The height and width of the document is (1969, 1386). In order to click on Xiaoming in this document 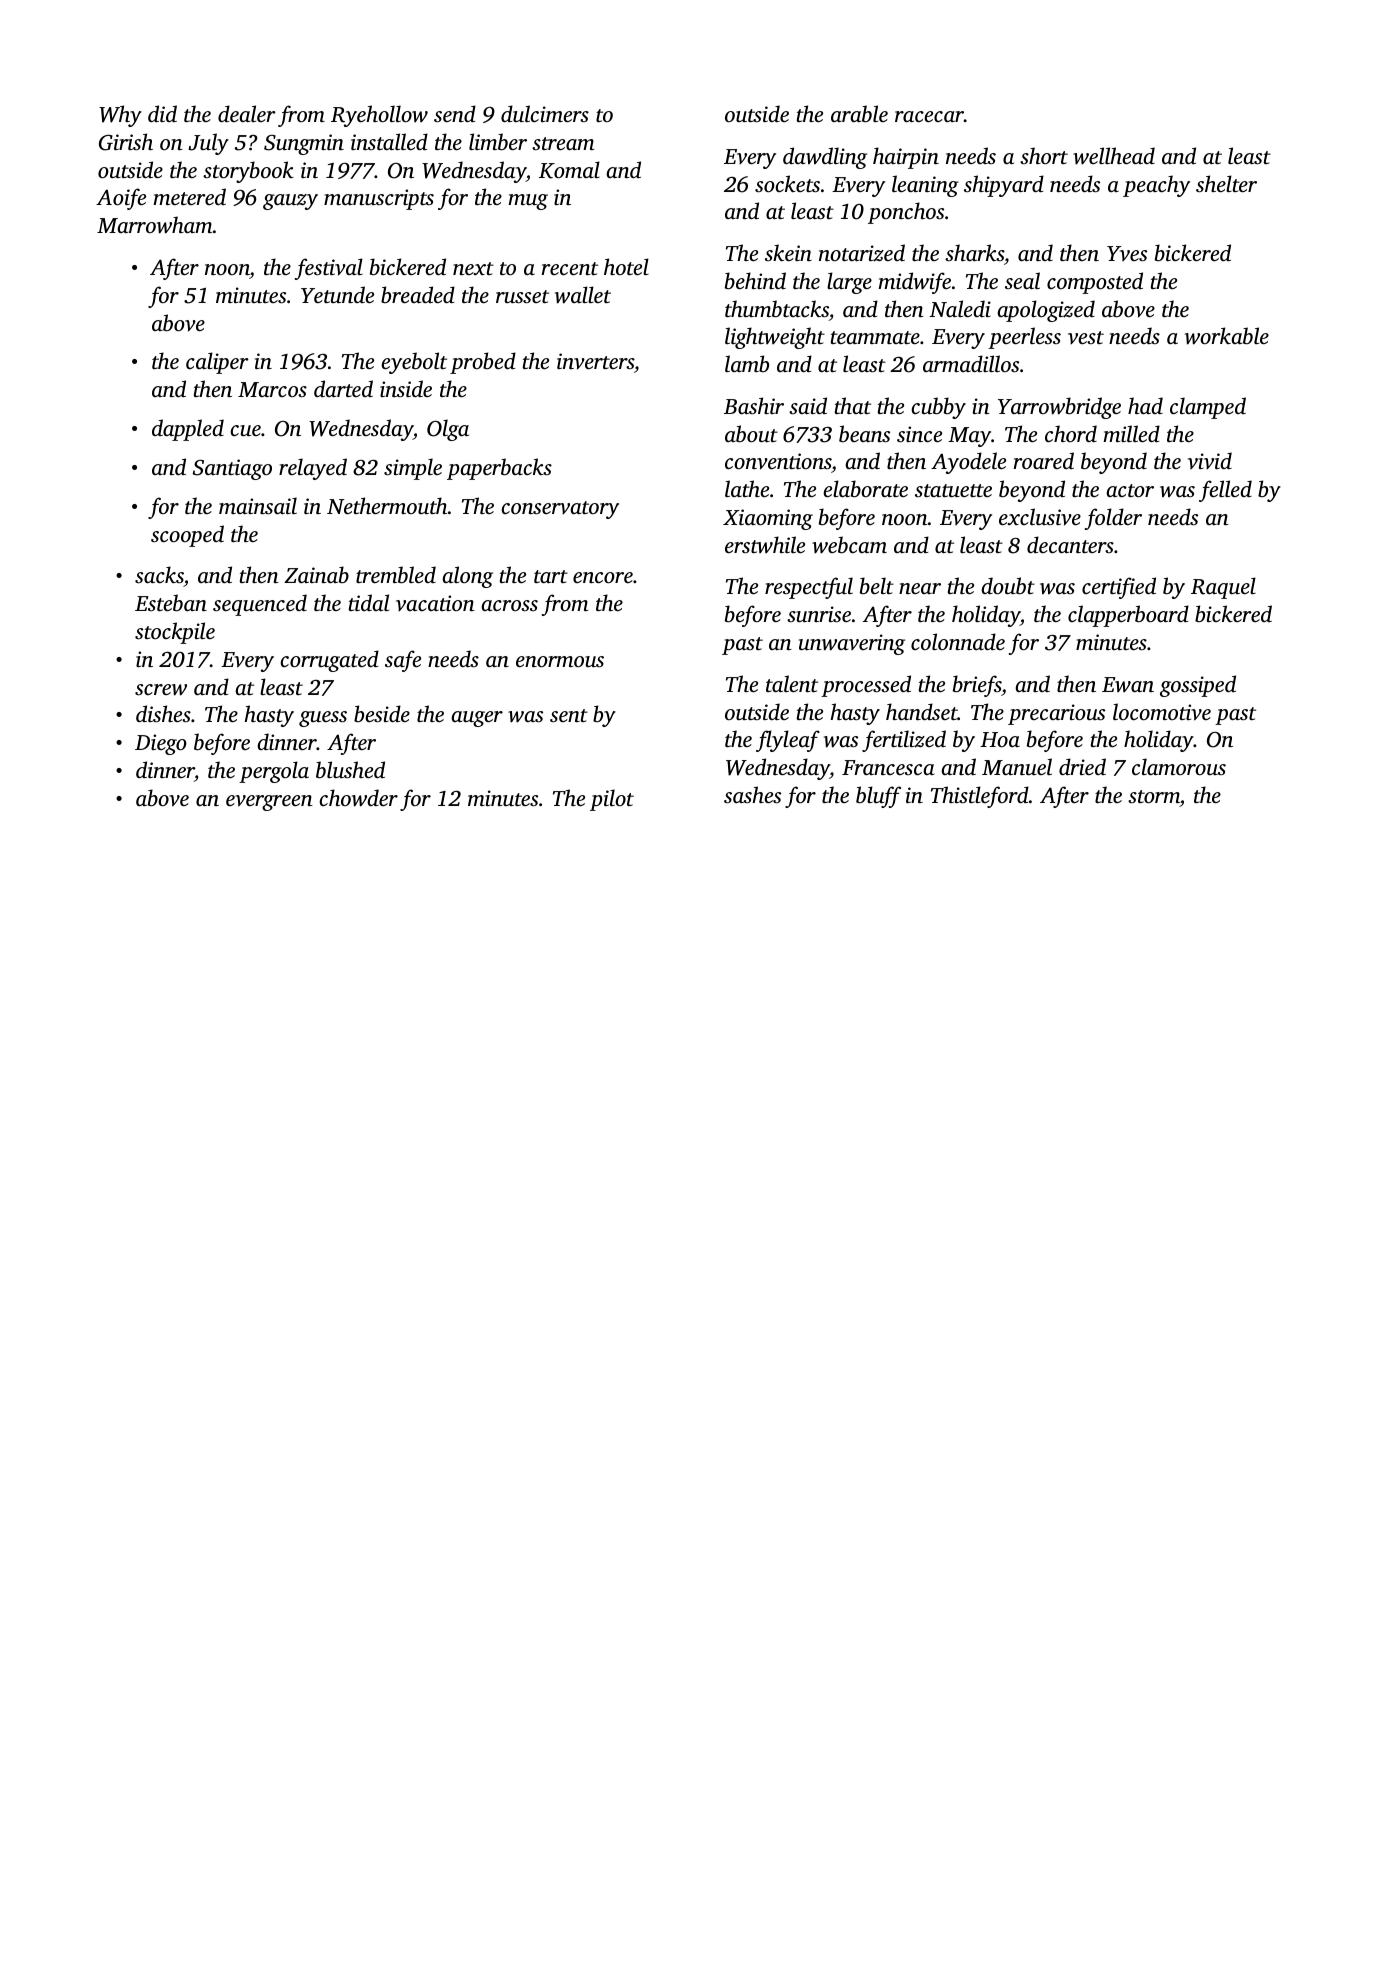, I will do `click(768, 519)`.
